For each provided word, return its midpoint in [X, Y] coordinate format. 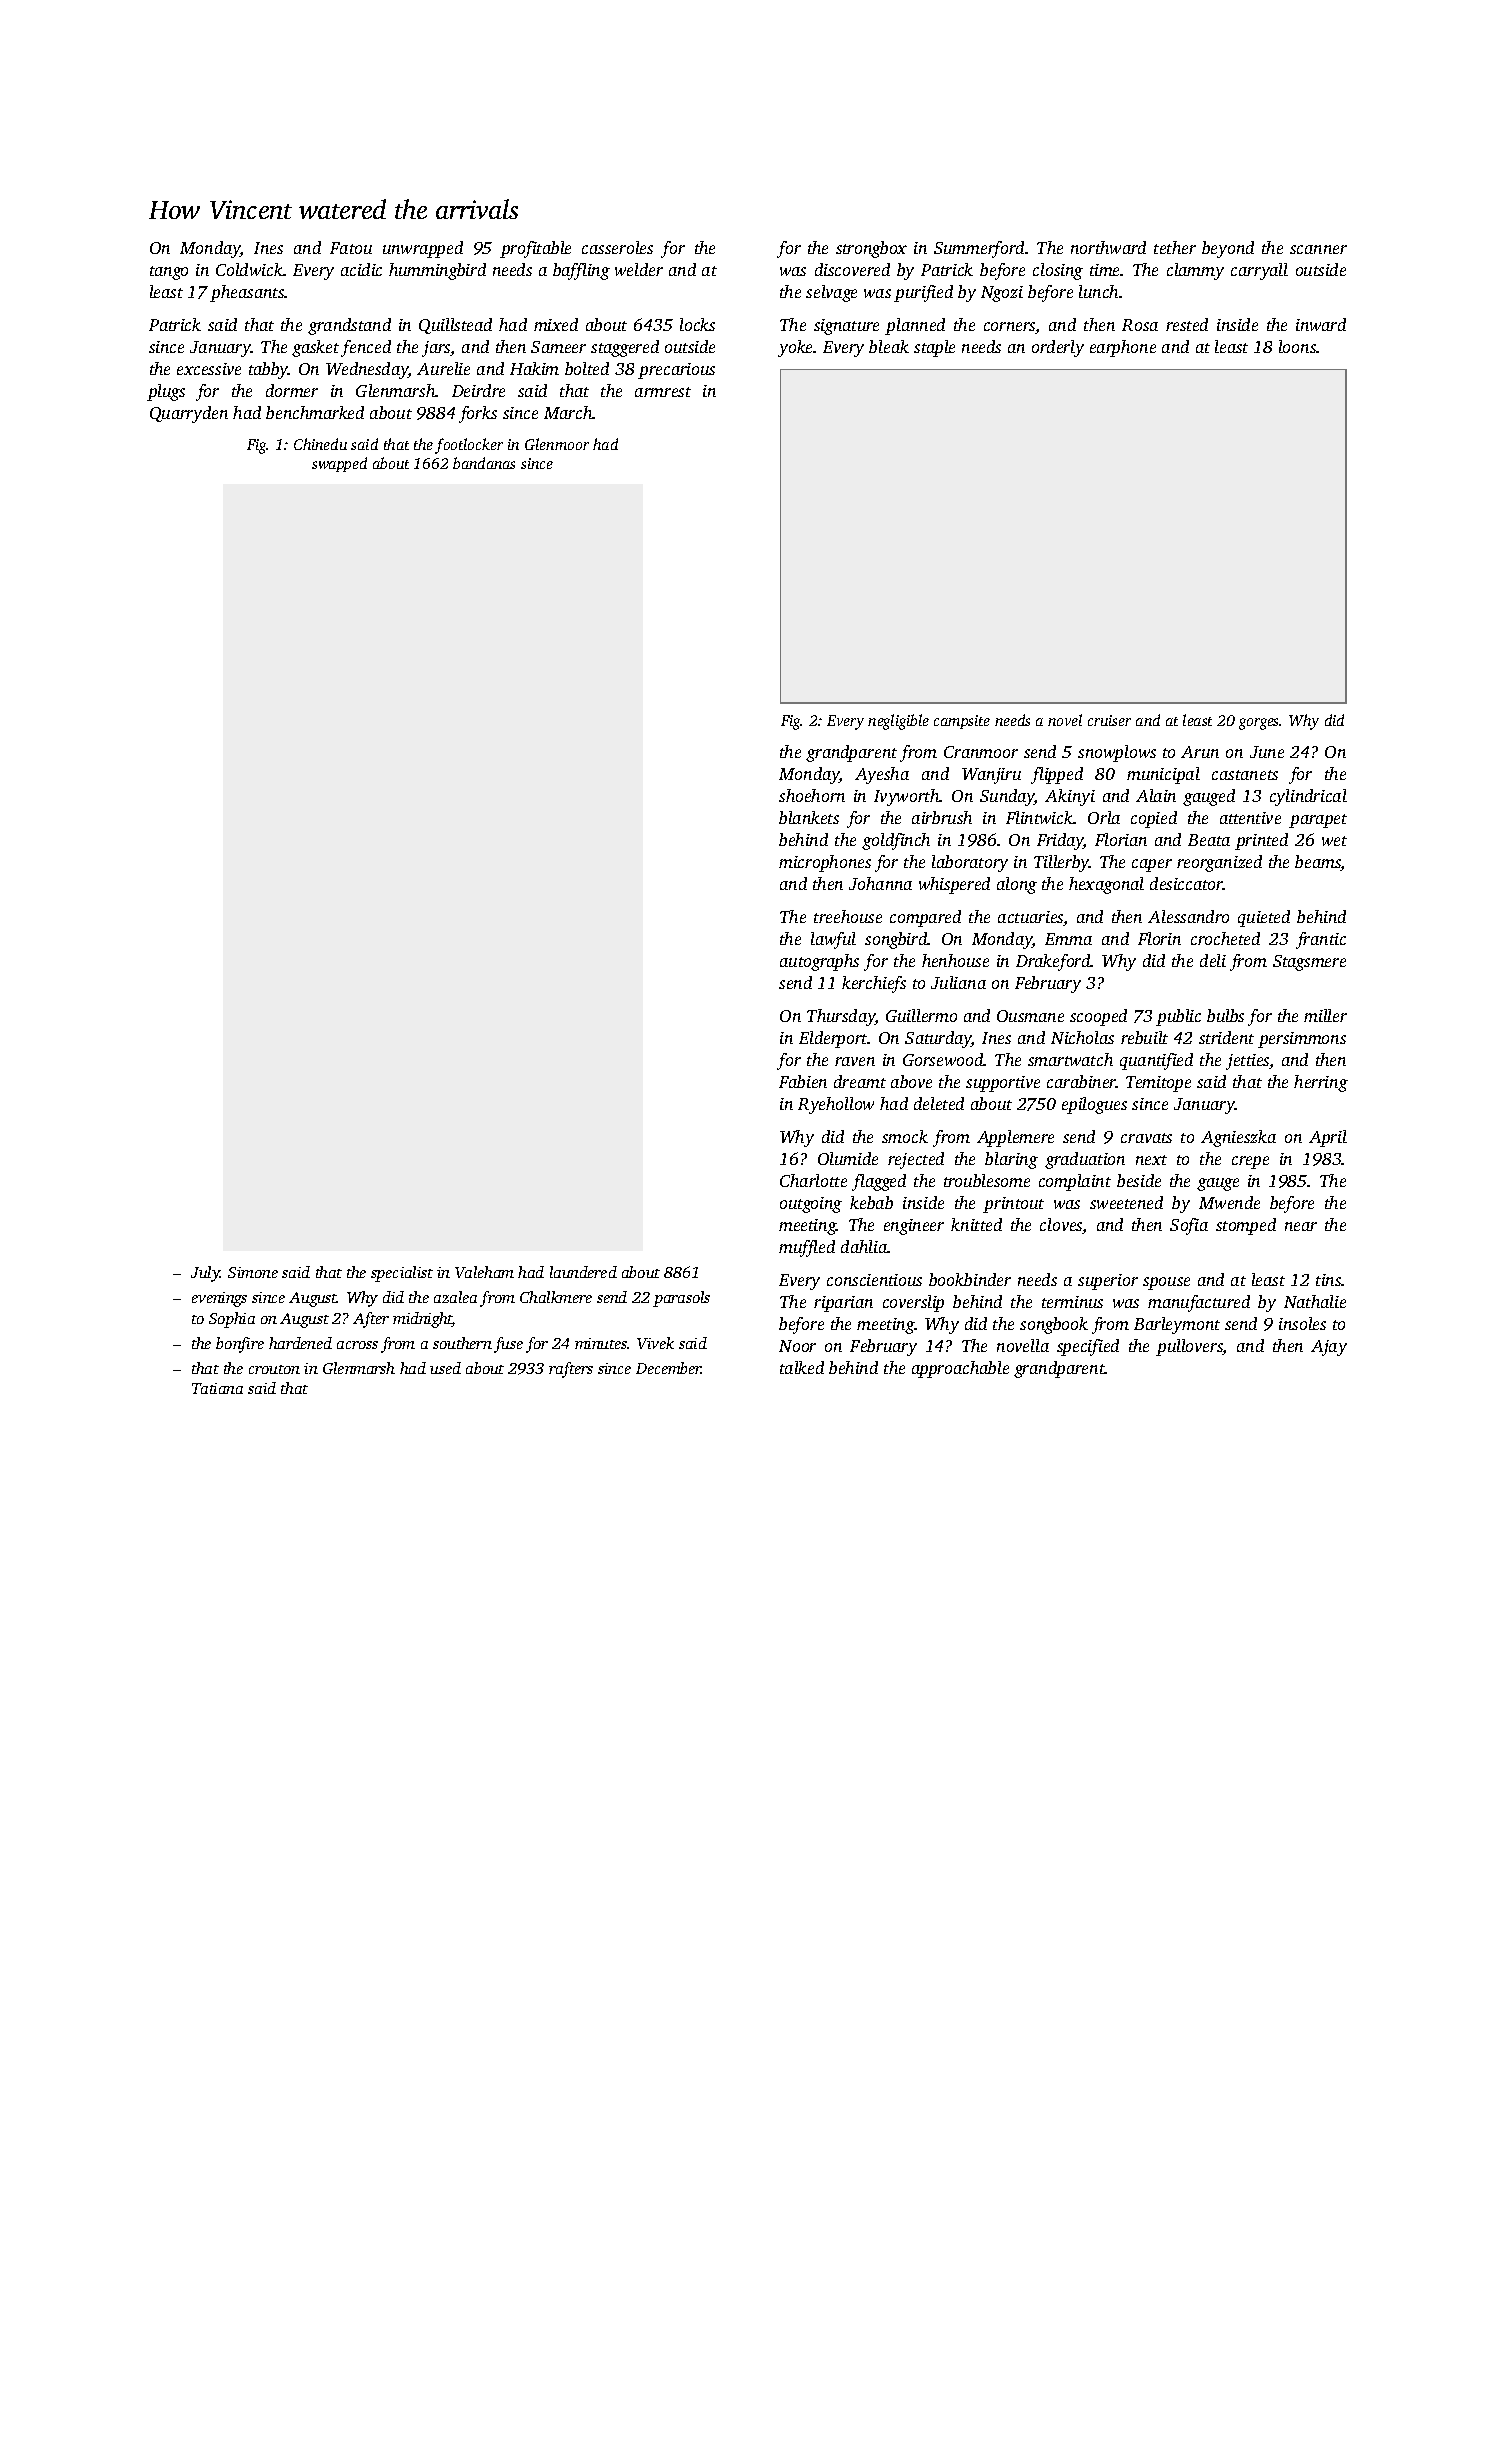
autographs [819, 962]
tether [1175, 247]
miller [1325, 1015]
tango [169, 273]
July [205, 1274]
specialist [402, 1274]
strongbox [871, 249]
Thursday [841, 1017]
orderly [1058, 348]
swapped [339, 464]
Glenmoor [557, 444]
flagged [879, 1182]
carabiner [1081, 1081]
